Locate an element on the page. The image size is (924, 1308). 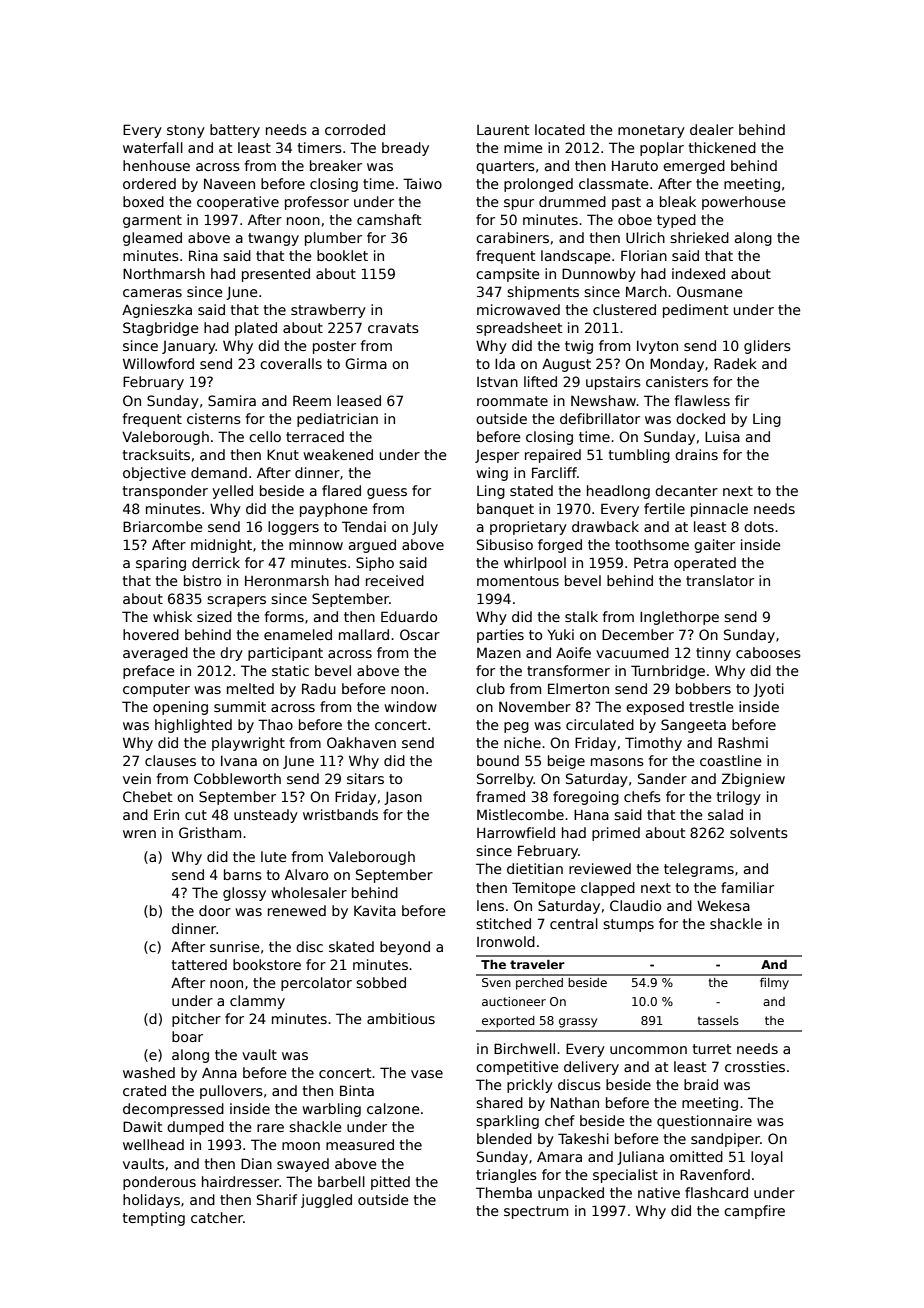
hairdresser is located at coordinates (240, 1181).
